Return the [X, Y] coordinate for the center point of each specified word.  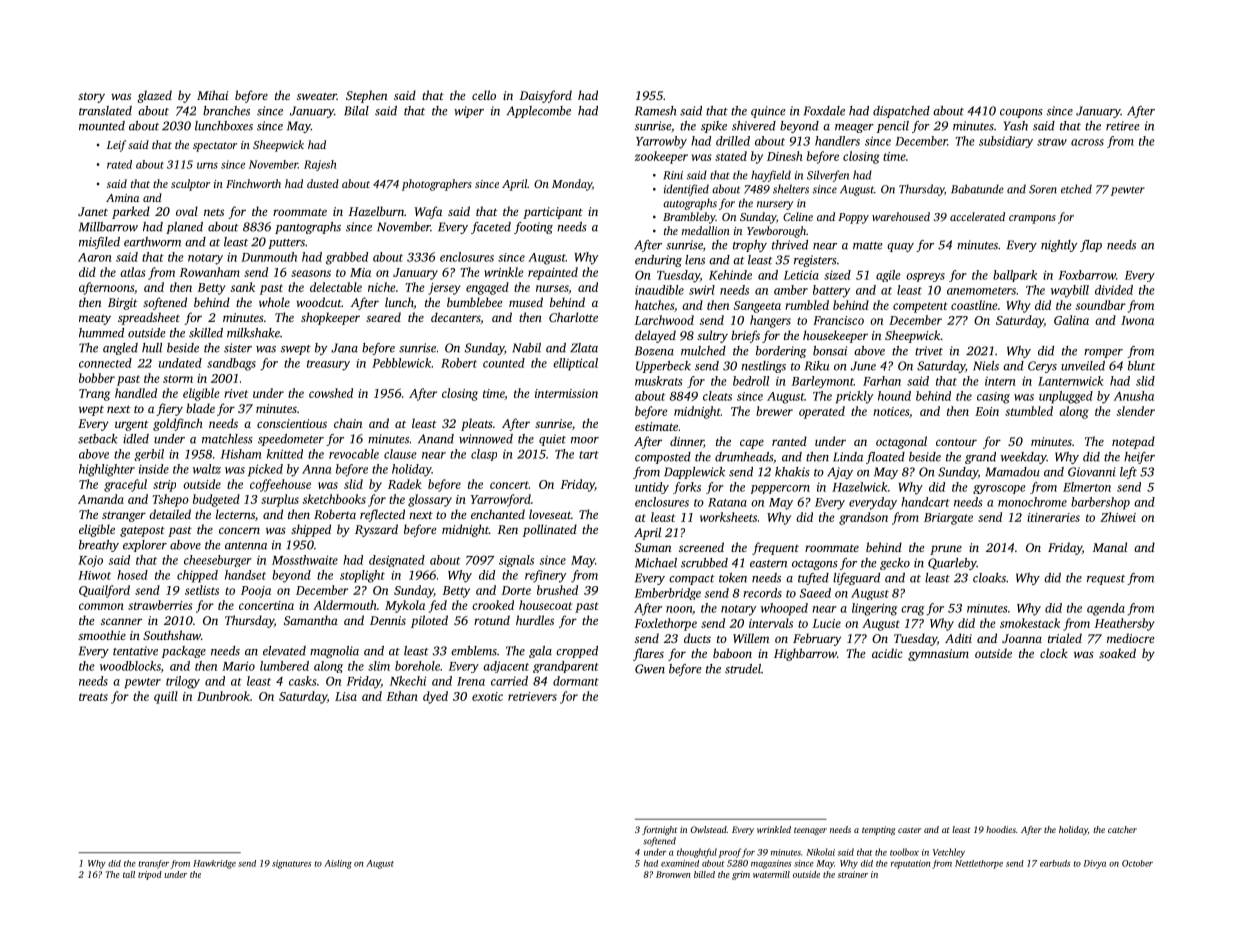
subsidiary [1006, 142]
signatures [291, 864]
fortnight [659, 830]
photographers [437, 185]
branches [226, 111]
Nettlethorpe [979, 864]
